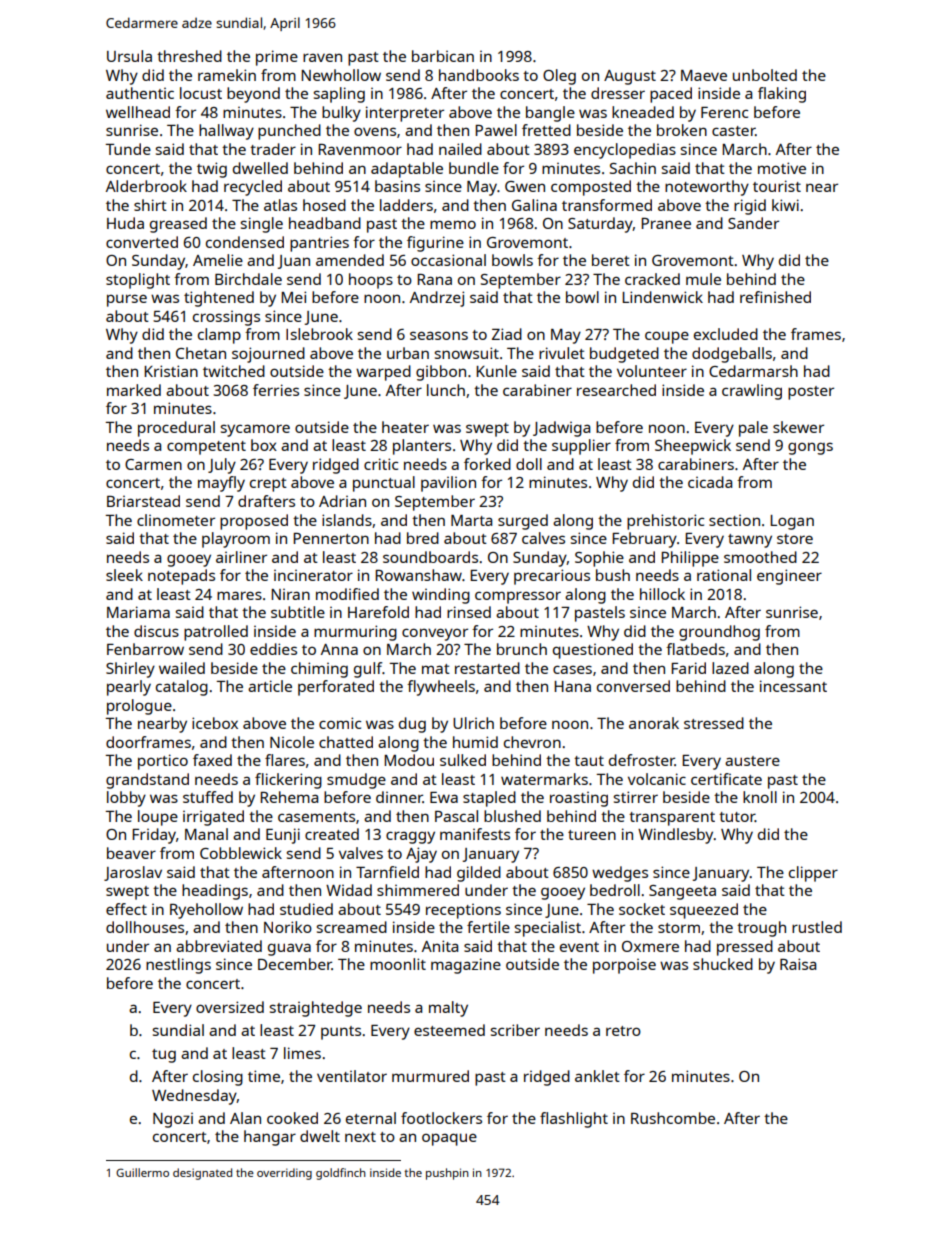 This image has width=952, height=1233. I want to click on flywheels, so click(441, 688).
